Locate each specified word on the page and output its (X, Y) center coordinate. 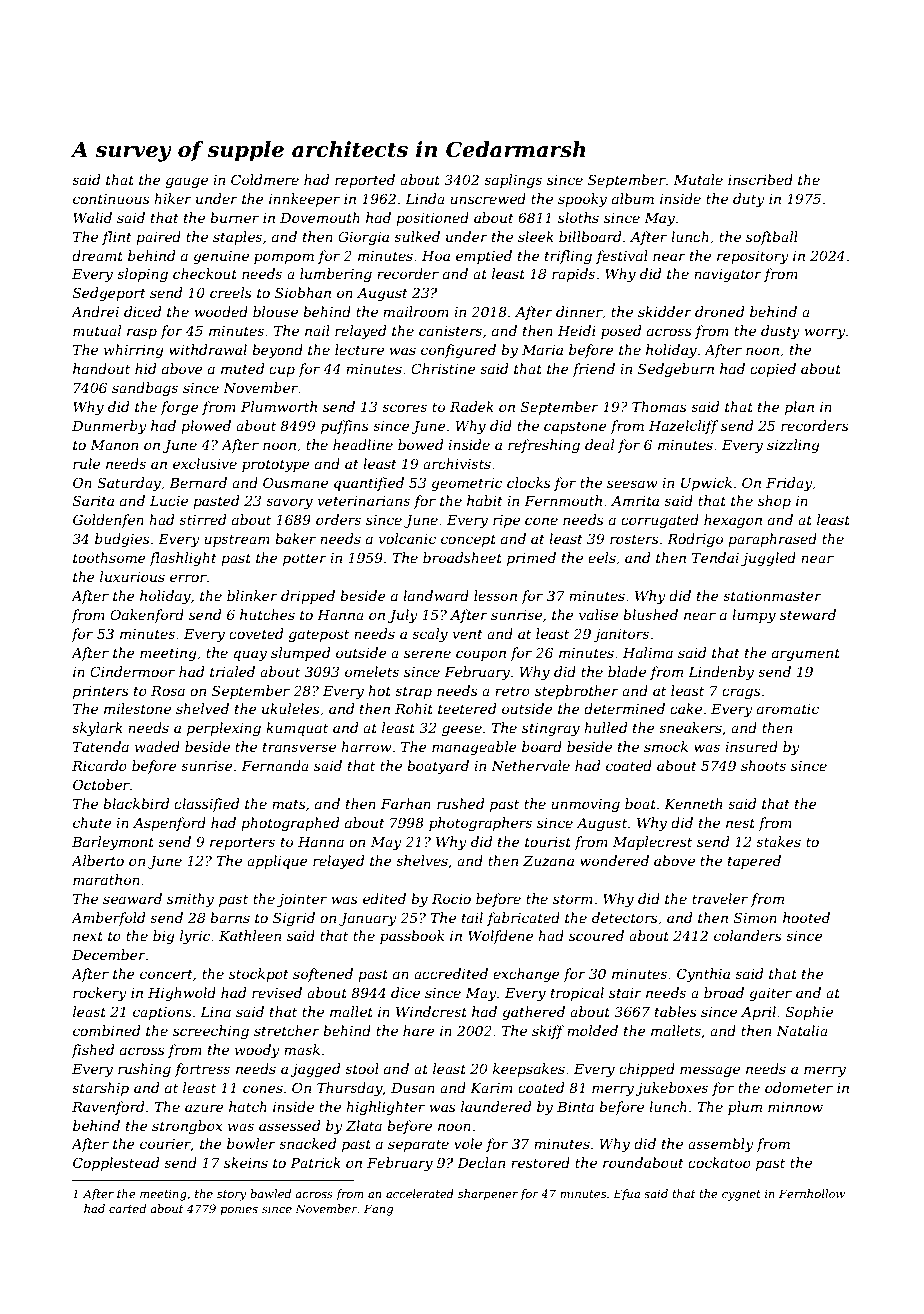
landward (436, 595)
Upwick (706, 484)
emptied (484, 257)
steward (808, 614)
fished (92, 1051)
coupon (481, 655)
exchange (526, 975)
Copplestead (116, 1164)
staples (237, 238)
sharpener (488, 1195)
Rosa (168, 691)
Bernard (198, 482)
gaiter (770, 994)
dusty (780, 332)
